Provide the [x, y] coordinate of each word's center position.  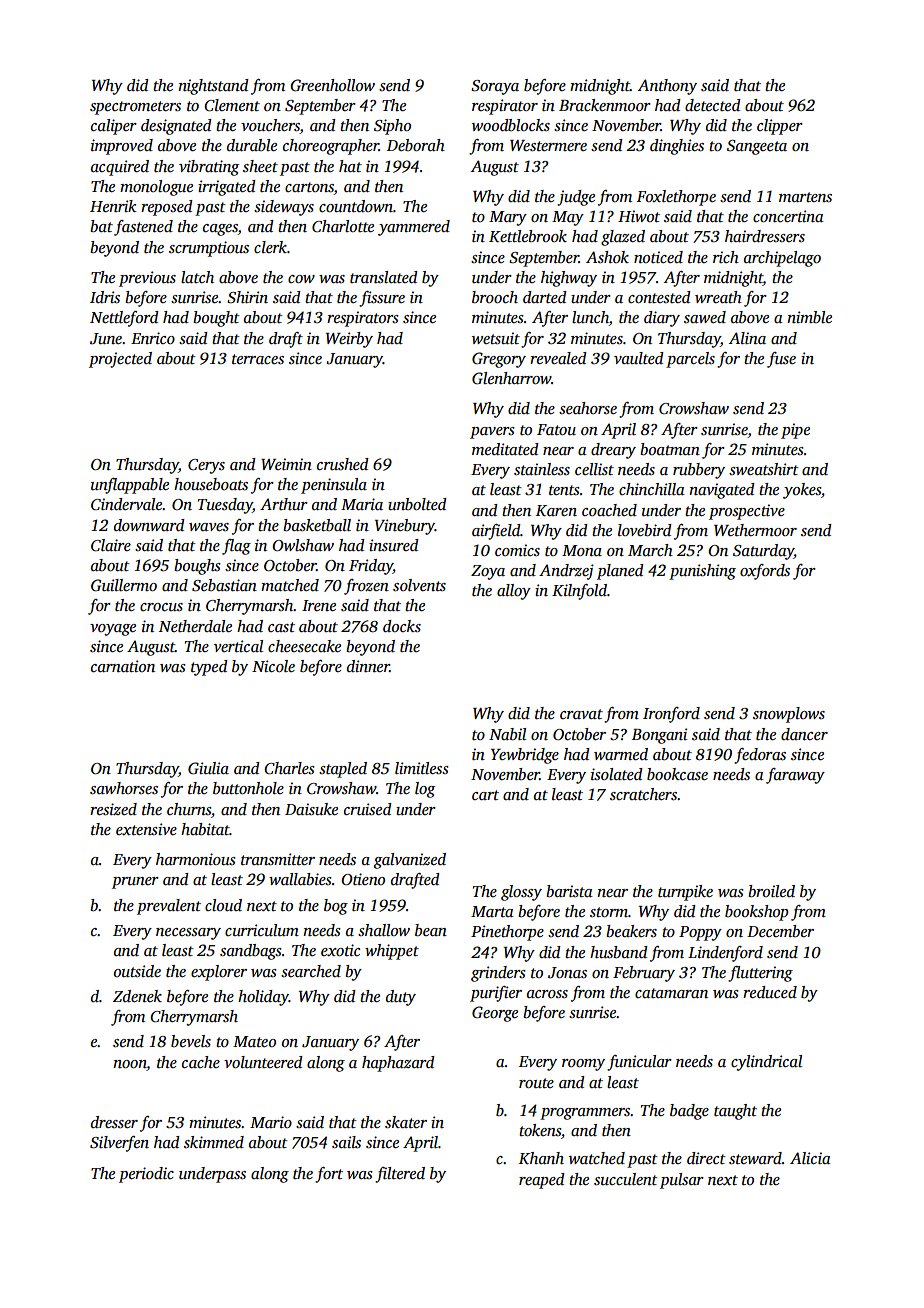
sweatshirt [764, 469]
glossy [521, 893]
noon [130, 1064]
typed [209, 668]
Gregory [499, 360]
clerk [270, 247]
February [644, 974]
